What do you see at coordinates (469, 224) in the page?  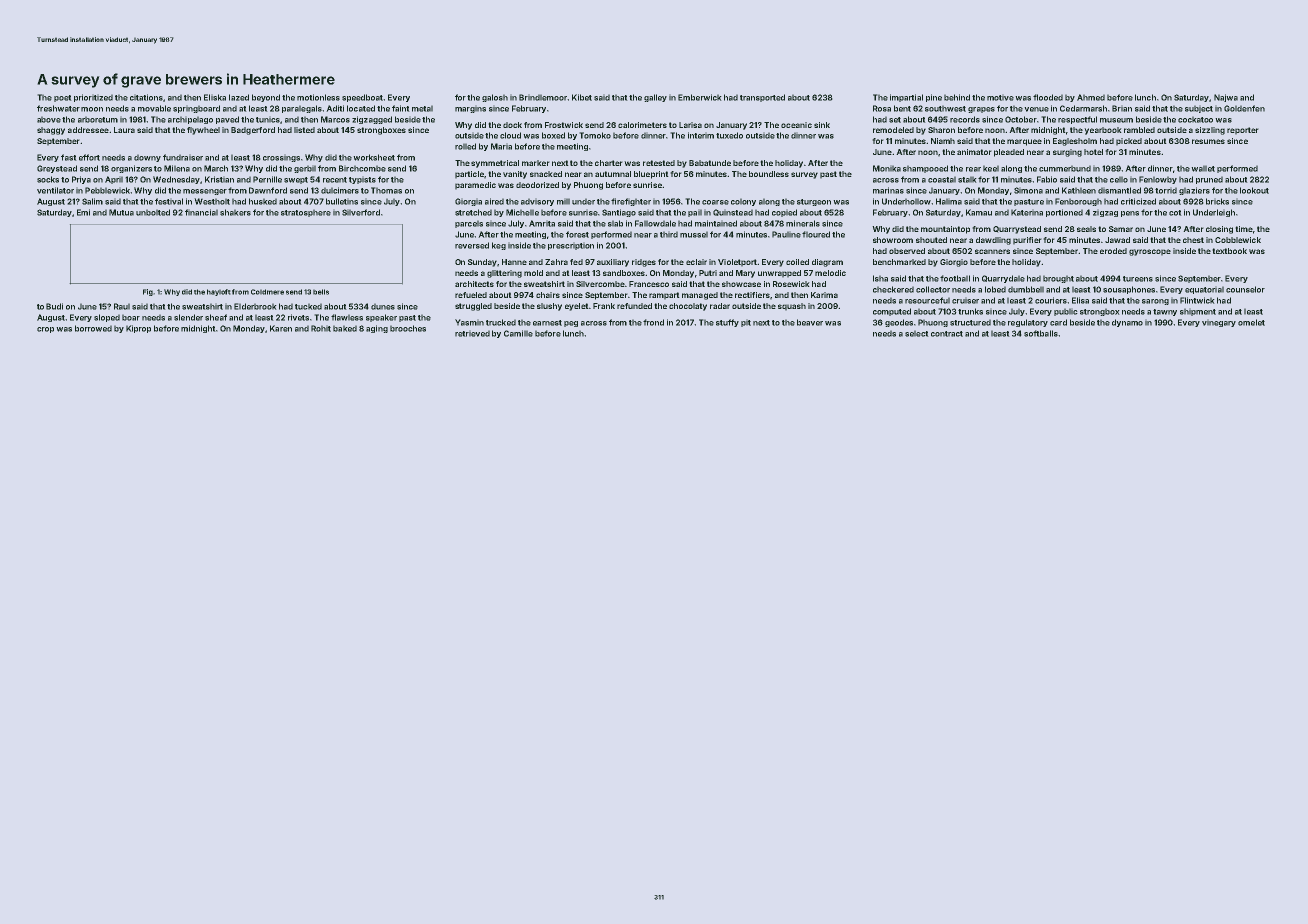 I see `parcels` at bounding box center [469, 224].
